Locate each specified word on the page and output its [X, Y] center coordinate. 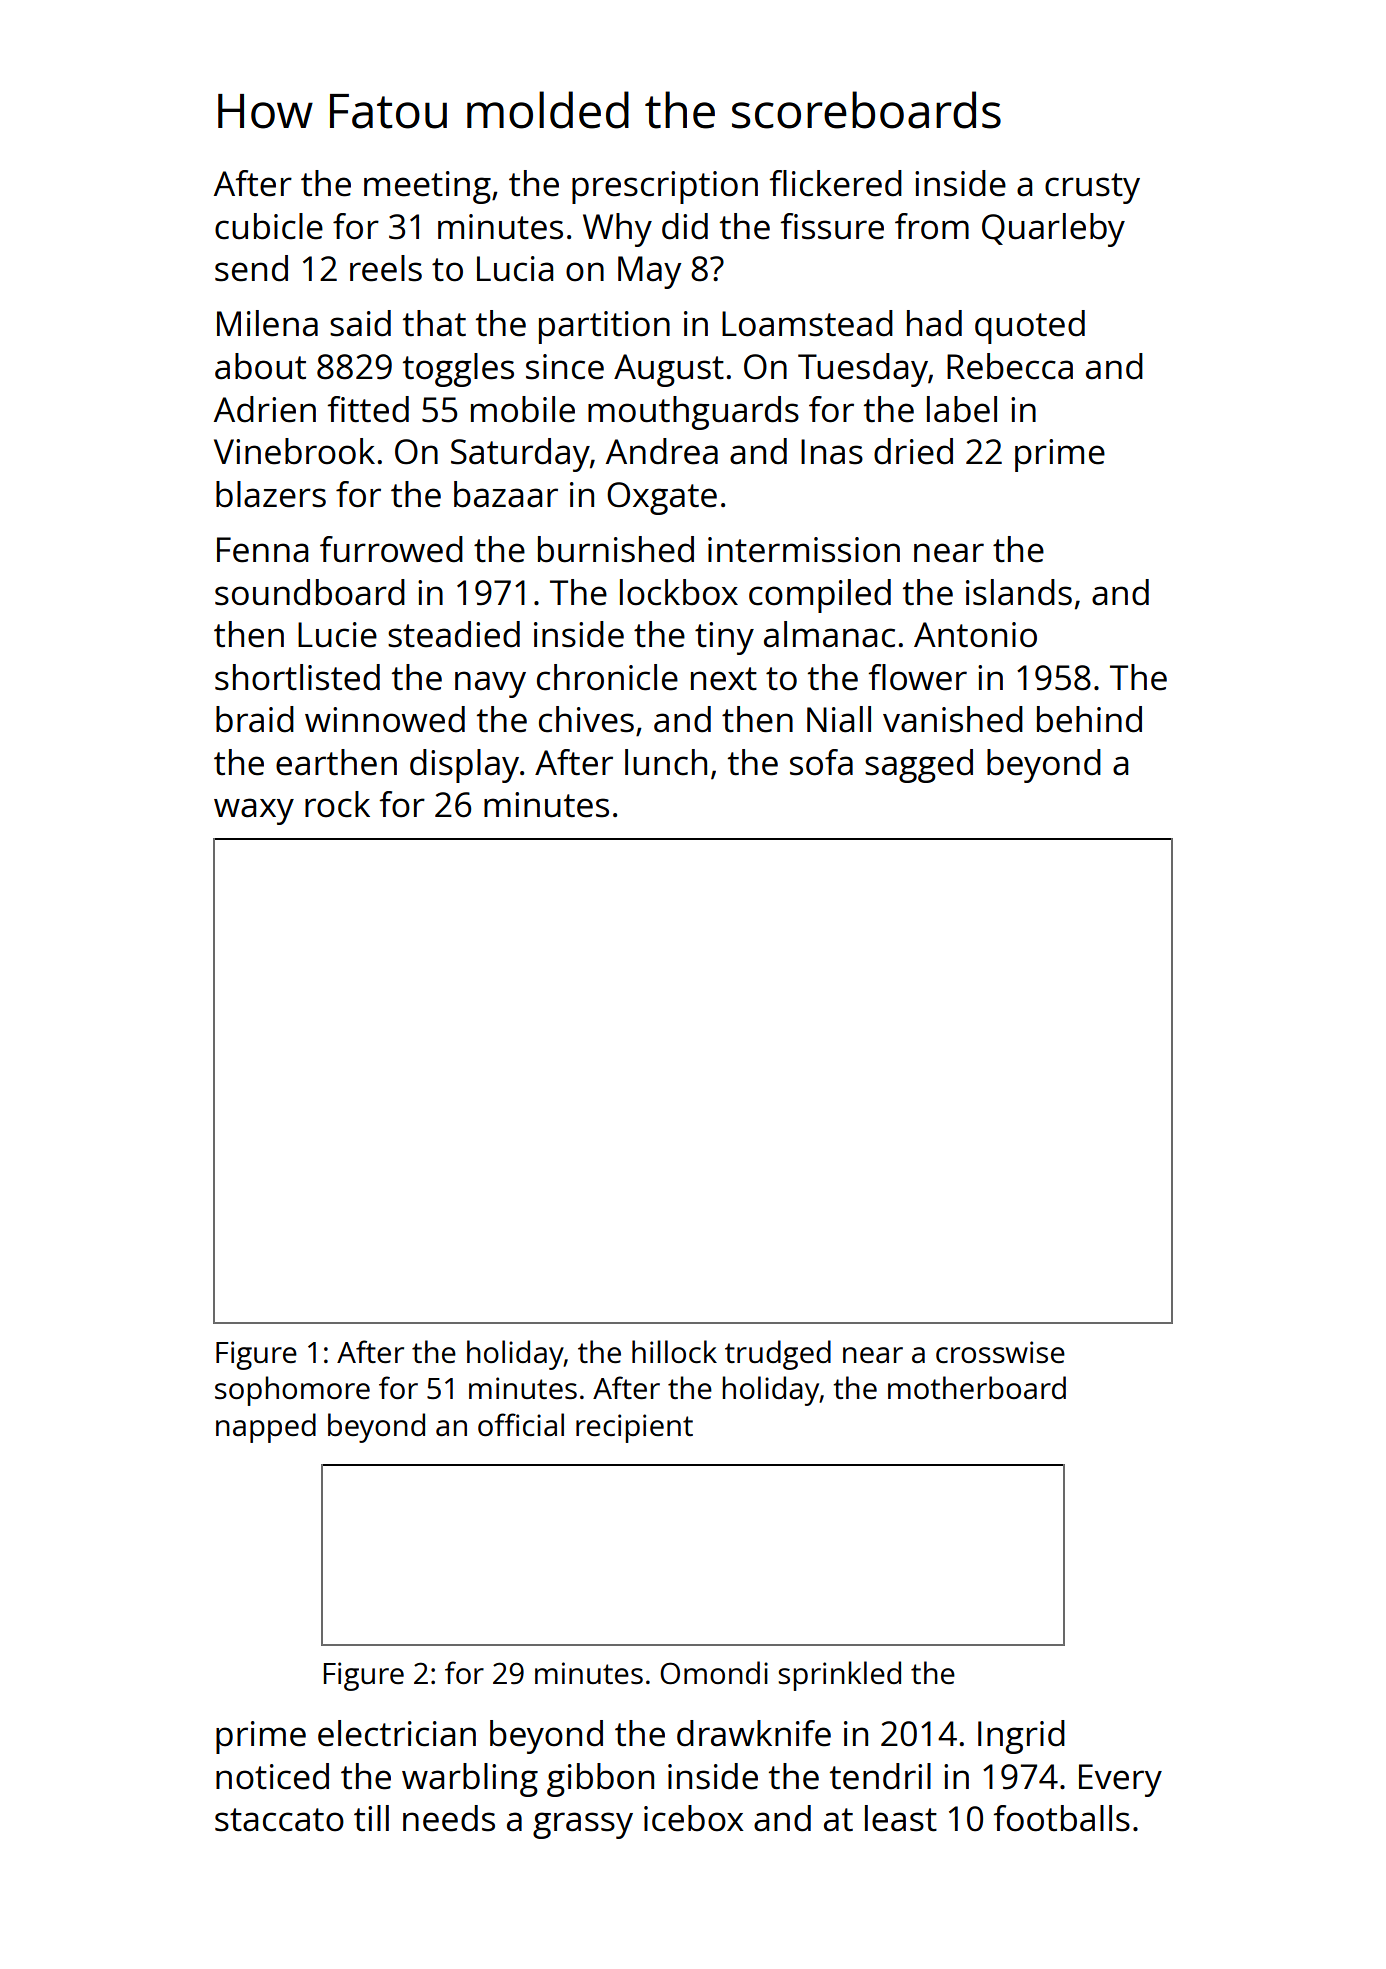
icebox [694, 1818]
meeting [427, 187]
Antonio [975, 635]
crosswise [1000, 1352]
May [649, 272]
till [371, 1818]
